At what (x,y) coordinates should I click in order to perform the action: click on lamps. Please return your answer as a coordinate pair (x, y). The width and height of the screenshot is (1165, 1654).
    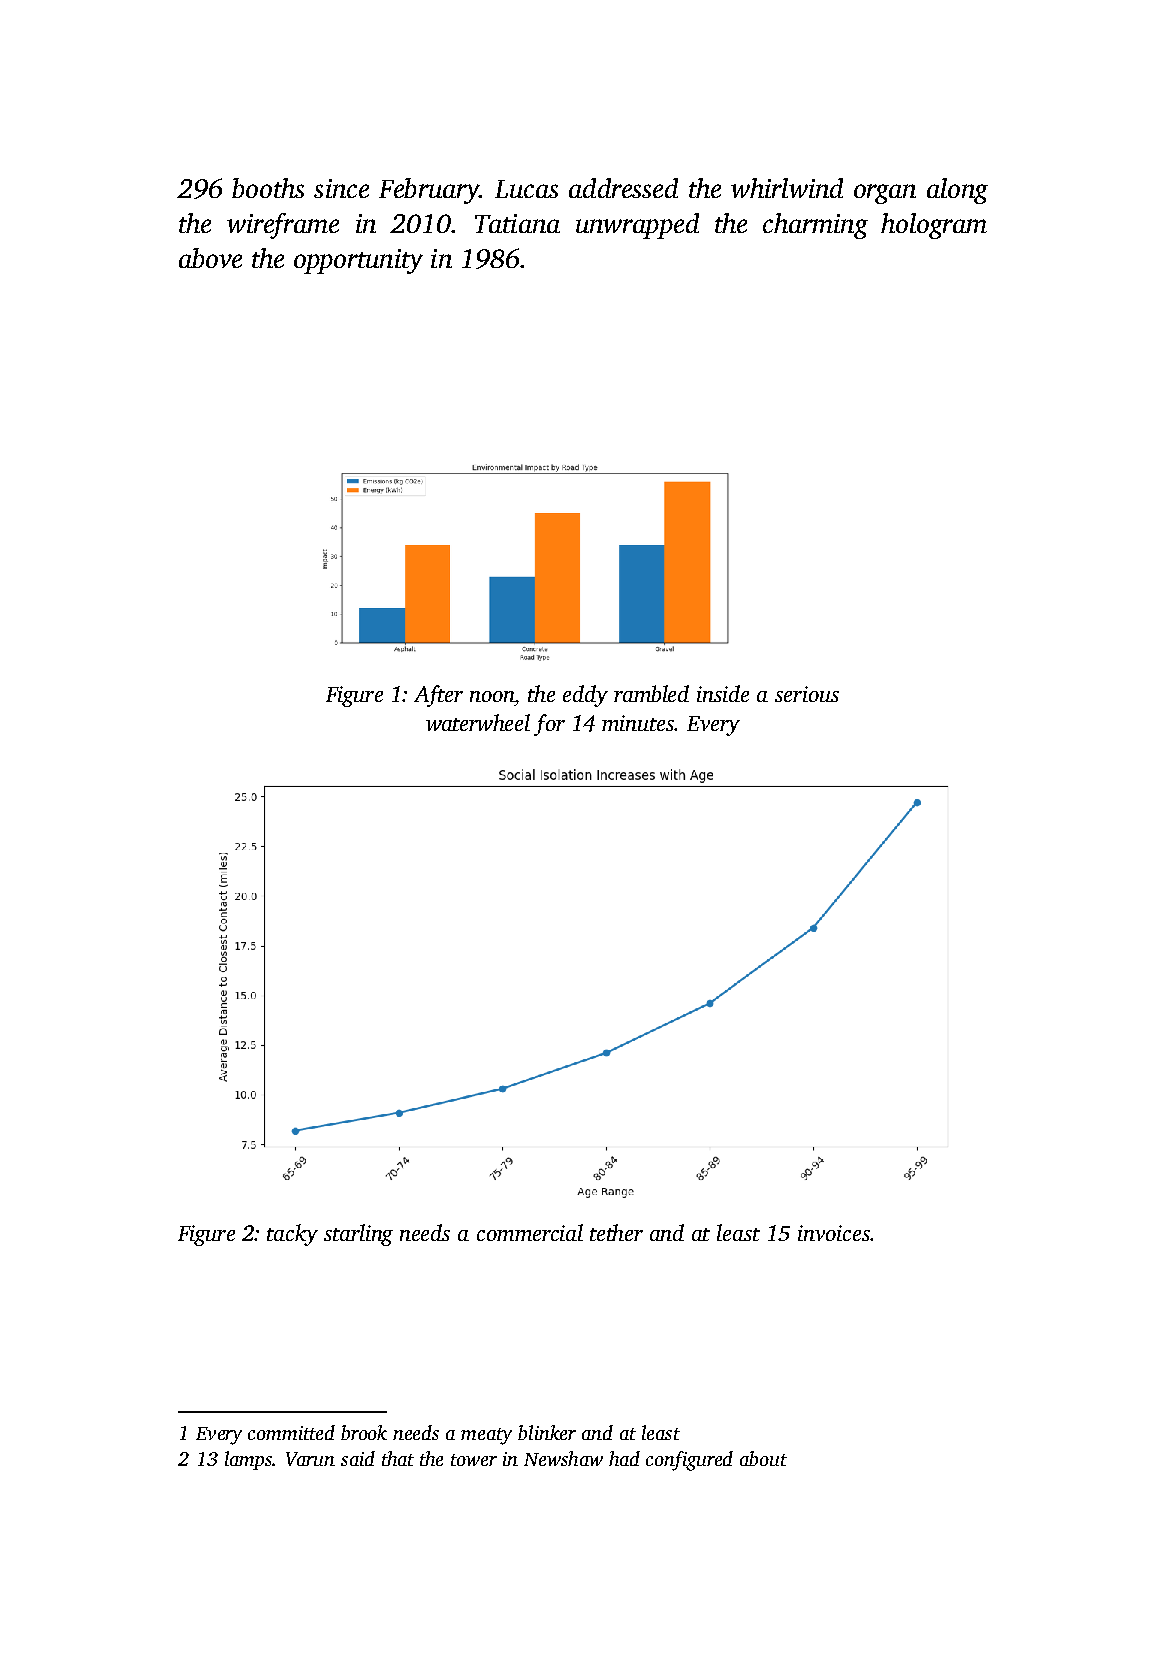
    Looking at the image, I should click on (249, 1460).
